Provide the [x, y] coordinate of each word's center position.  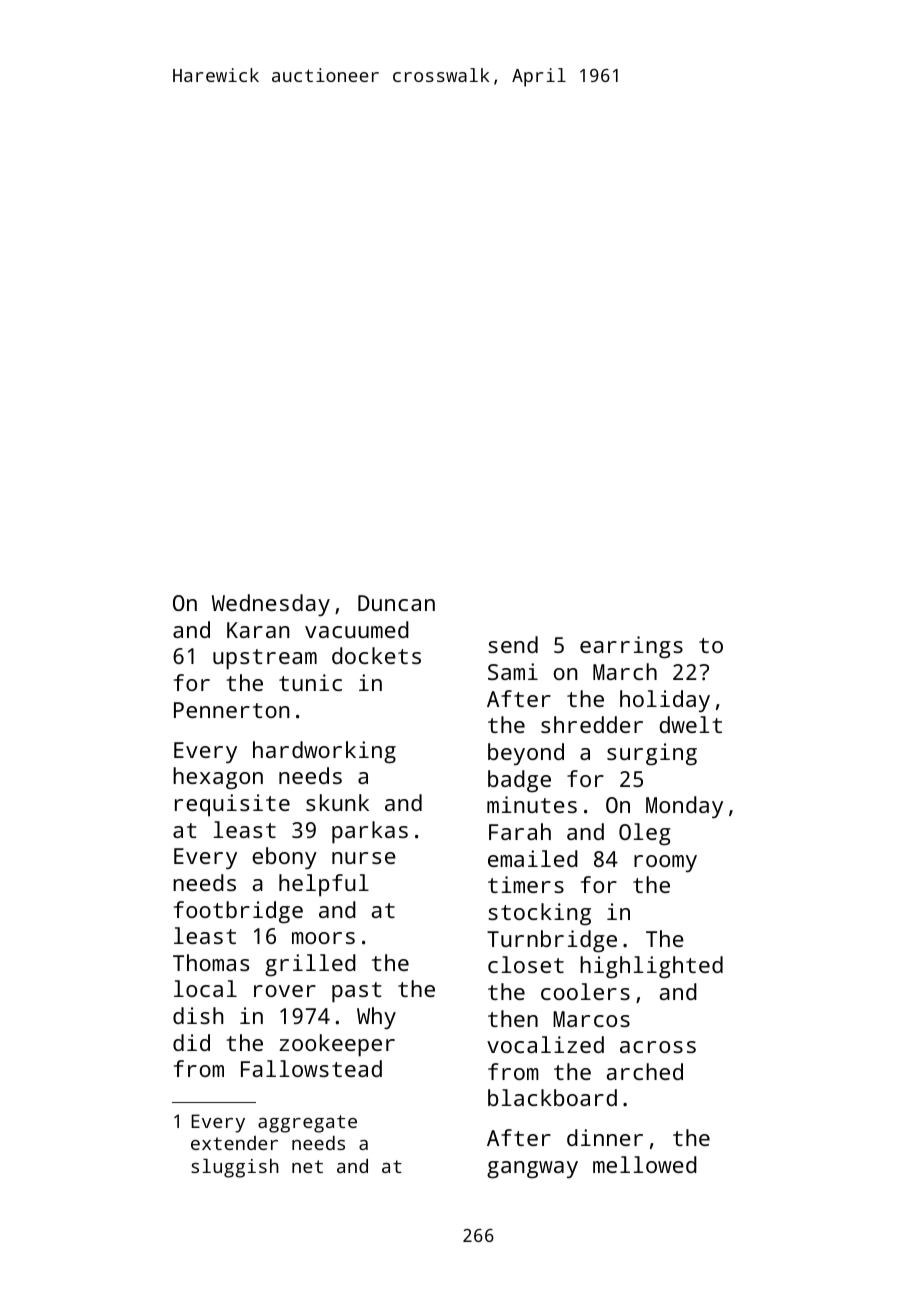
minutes [532, 804]
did [191, 1042]
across [658, 1047]
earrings [631, 647]
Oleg [645, 834]
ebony [284, 858]
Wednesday [271, 605]
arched [644, 1071]
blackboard [552, 1097]
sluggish [235, 1168]
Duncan [396, 603]
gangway [532, 1170]
